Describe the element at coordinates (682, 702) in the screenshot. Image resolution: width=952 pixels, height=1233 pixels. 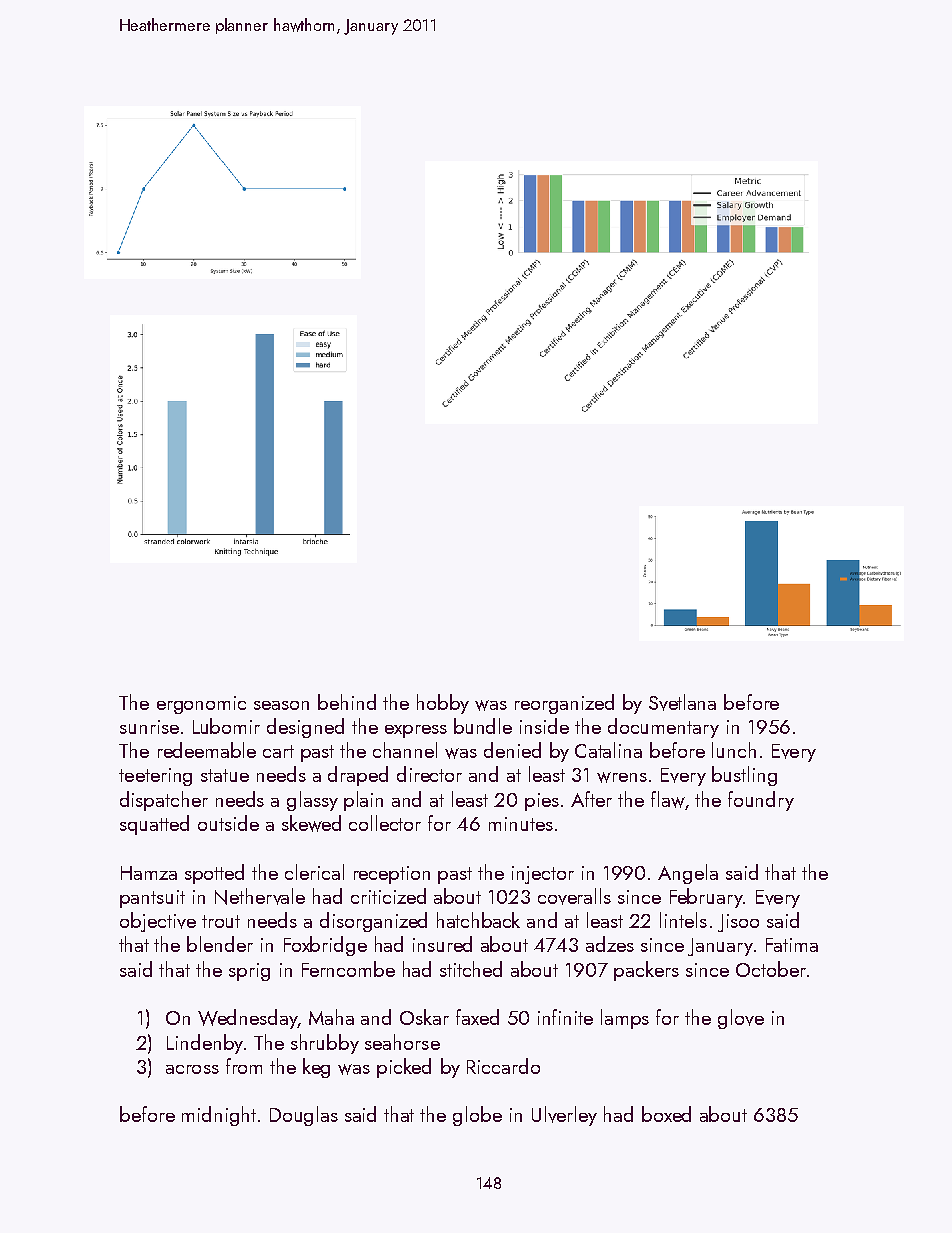
I see `Svetlana` at that location.
